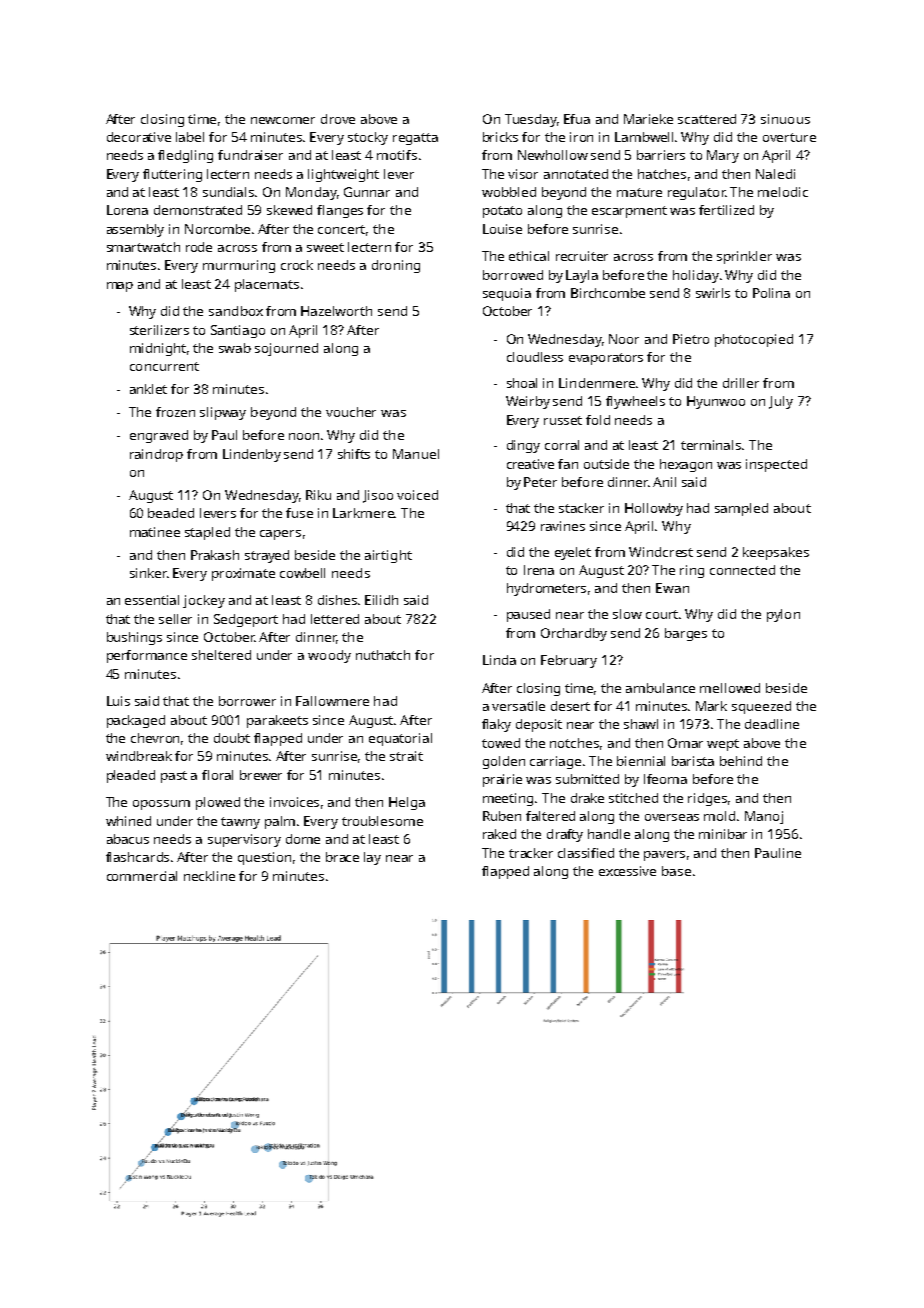  What do you see at coordinates (139, 137) in the page?
I see `decorative` at bounding box center [139, 137].
